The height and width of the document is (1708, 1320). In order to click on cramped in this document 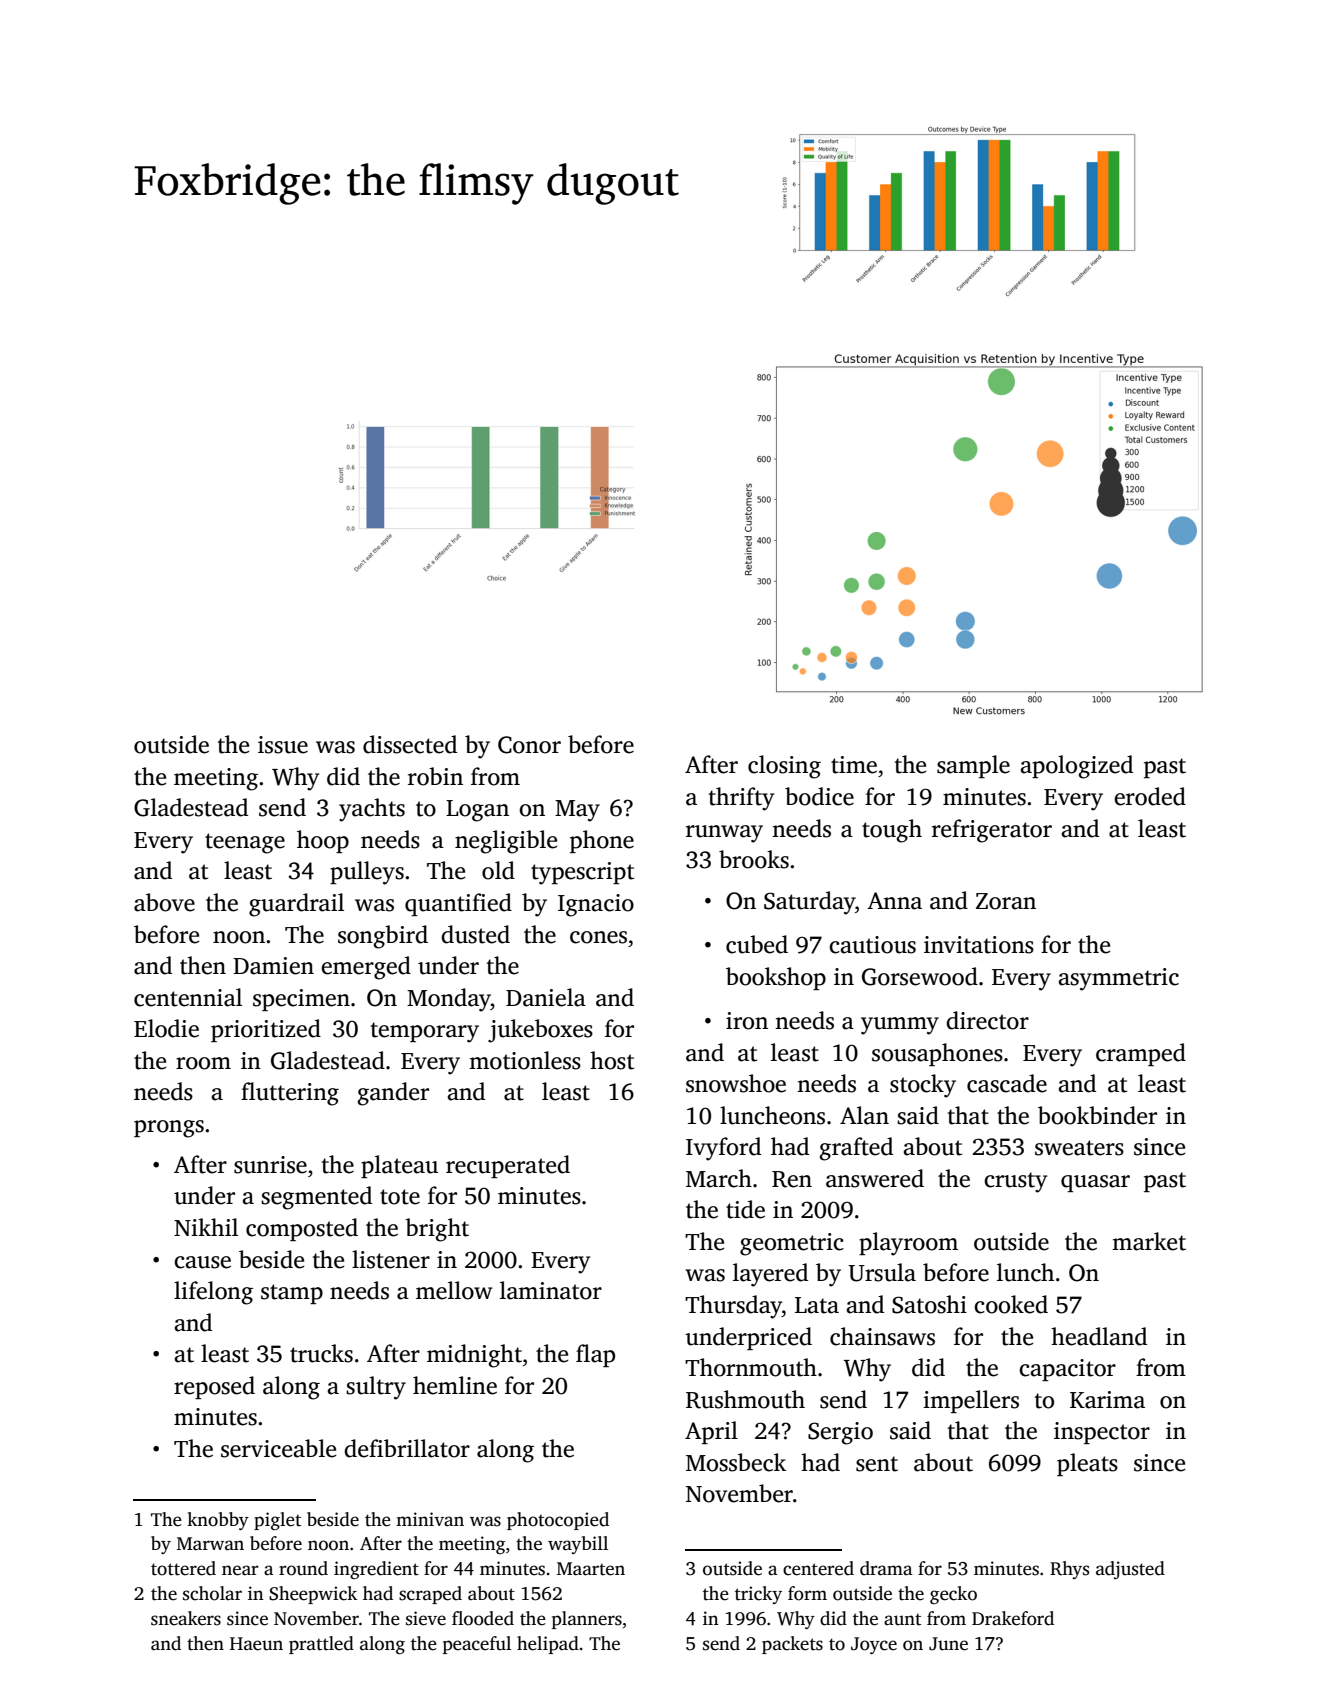, I will do `click(1141, 1054)`.
